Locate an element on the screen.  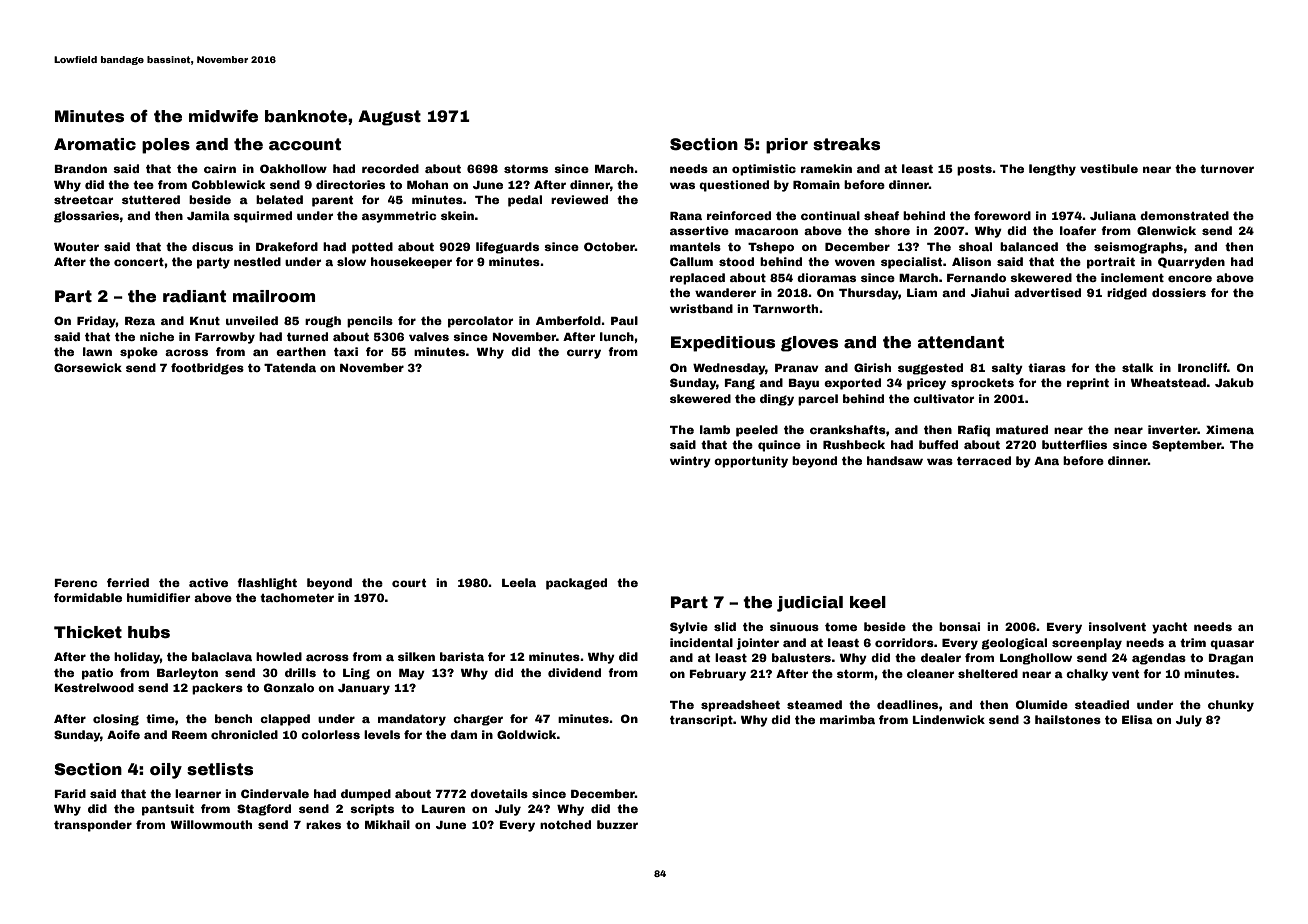
lengthy is located at coordinates (1052, 170).
